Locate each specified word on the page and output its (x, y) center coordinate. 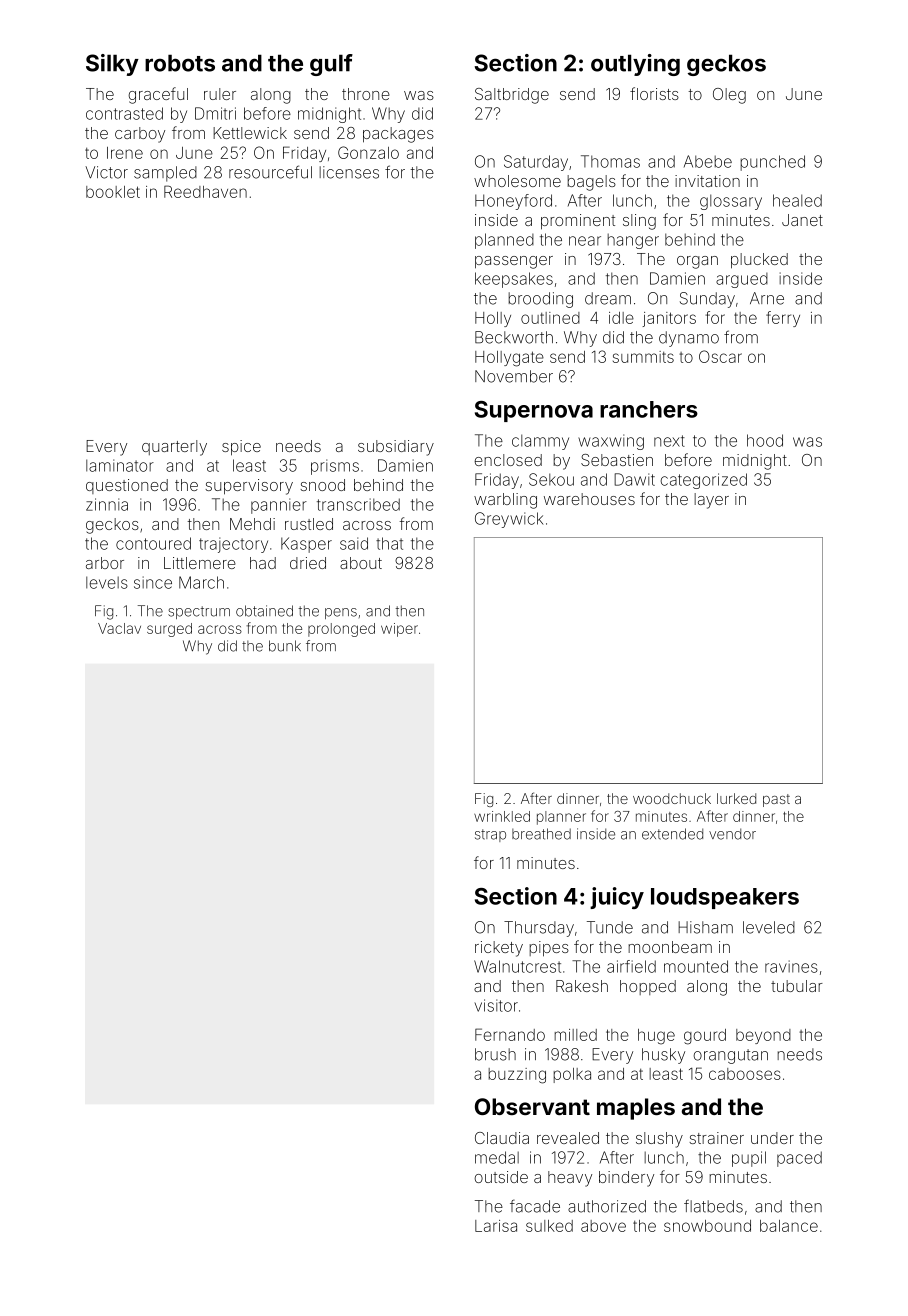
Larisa (496, 1226)
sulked (549, 1226)
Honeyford (513, 202)
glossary (731, 202)
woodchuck (672, 798)
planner (561, 818)
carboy (140, 135)
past (776, 800)
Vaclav (119, 628)
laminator (120, 465)
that (389, 543)
